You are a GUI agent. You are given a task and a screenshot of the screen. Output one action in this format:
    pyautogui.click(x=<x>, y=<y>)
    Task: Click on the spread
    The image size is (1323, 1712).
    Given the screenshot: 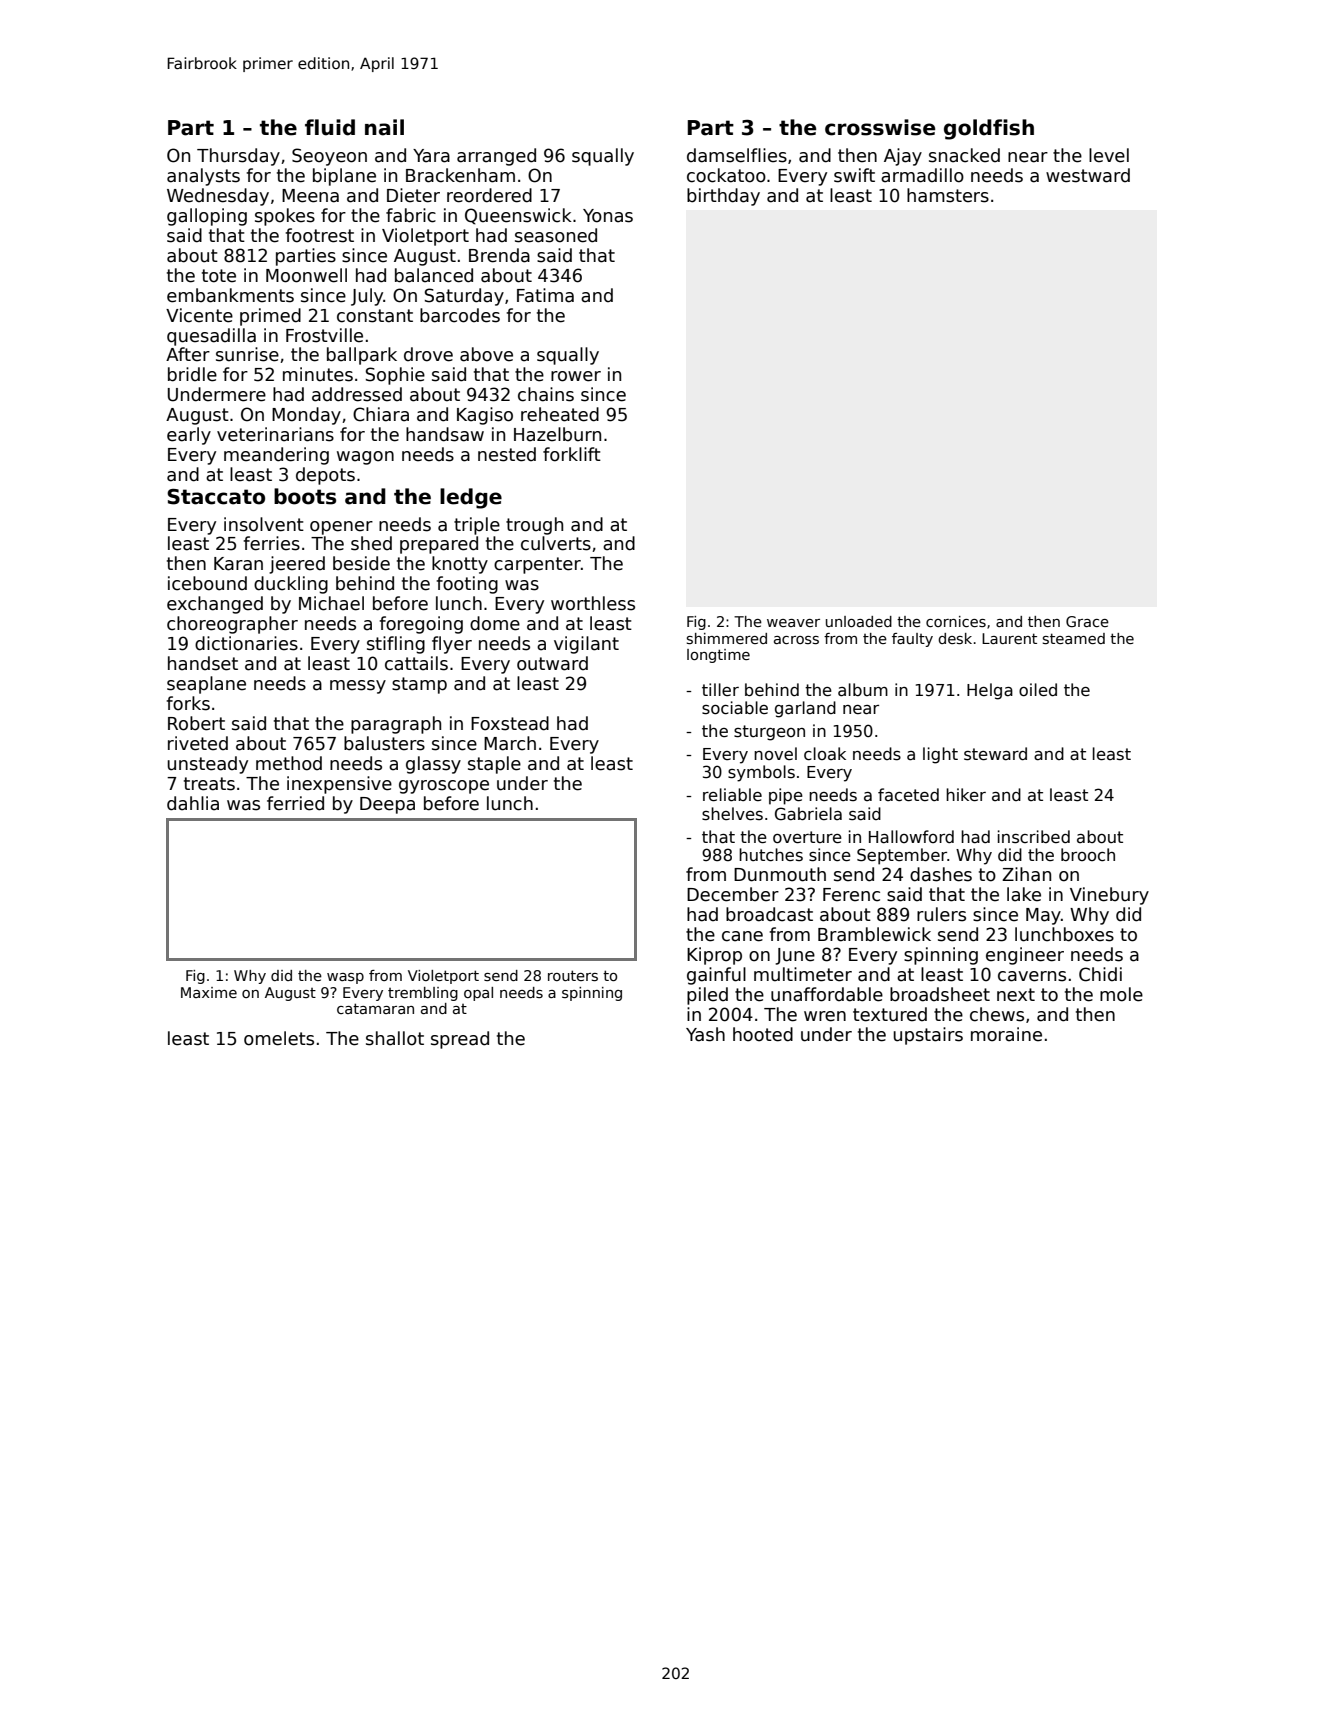 What is the action you would take?
    pyautogui.click(x=460, y=1040)
